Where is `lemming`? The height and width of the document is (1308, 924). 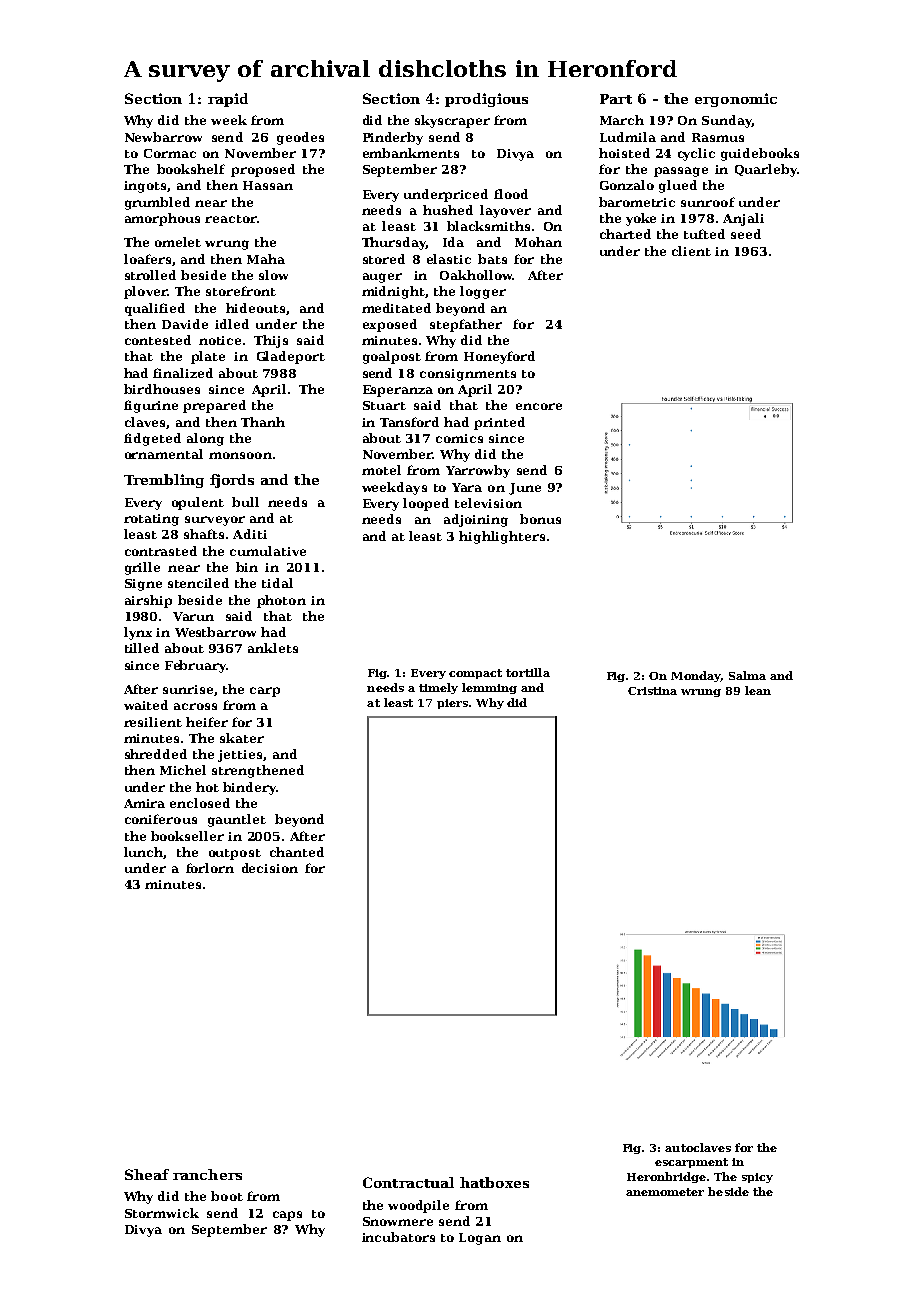 lemming is located at coordinates (489, 688).
